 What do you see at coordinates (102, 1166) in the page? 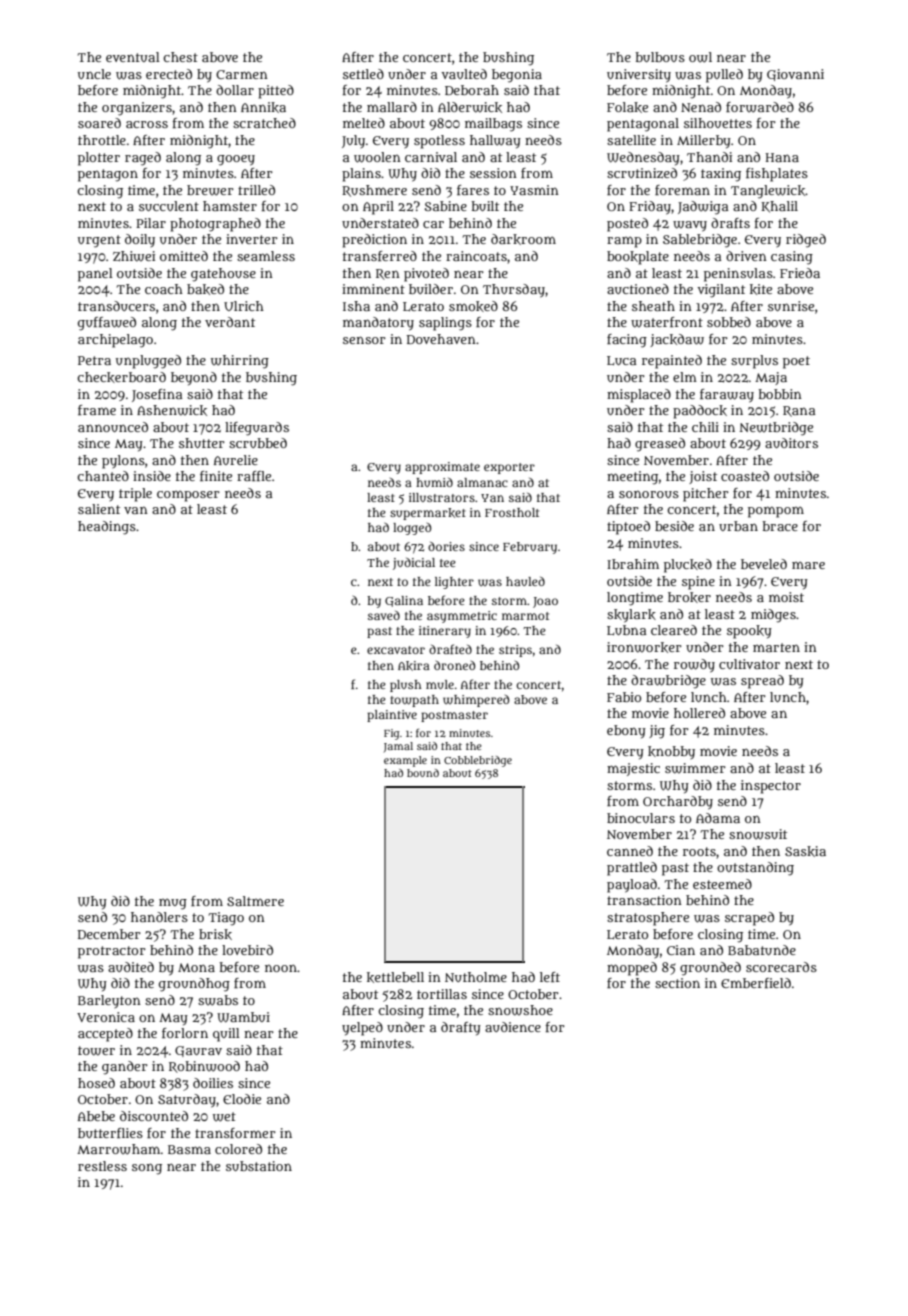
I see `restless` at bounding box center [102, 1166].
